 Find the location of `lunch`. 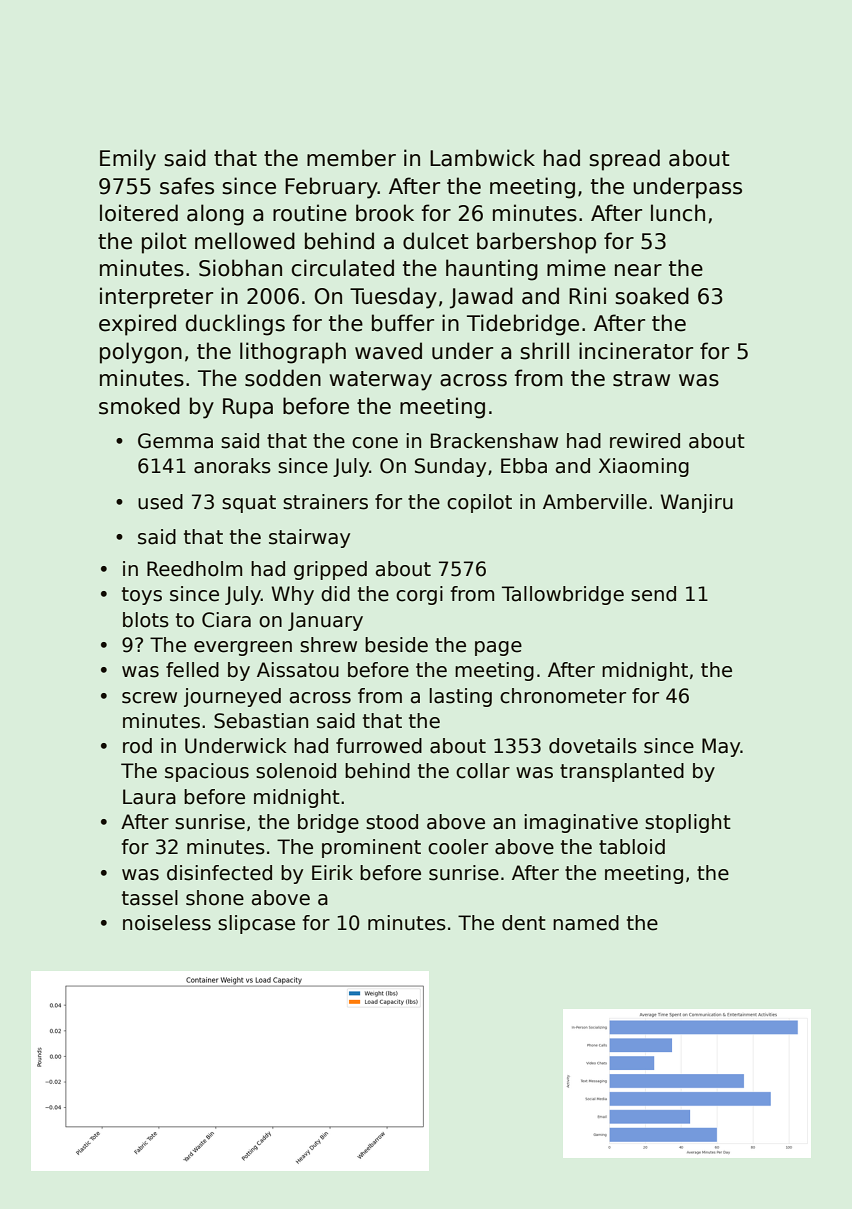

lunch is located at coordinates (678, 213).
